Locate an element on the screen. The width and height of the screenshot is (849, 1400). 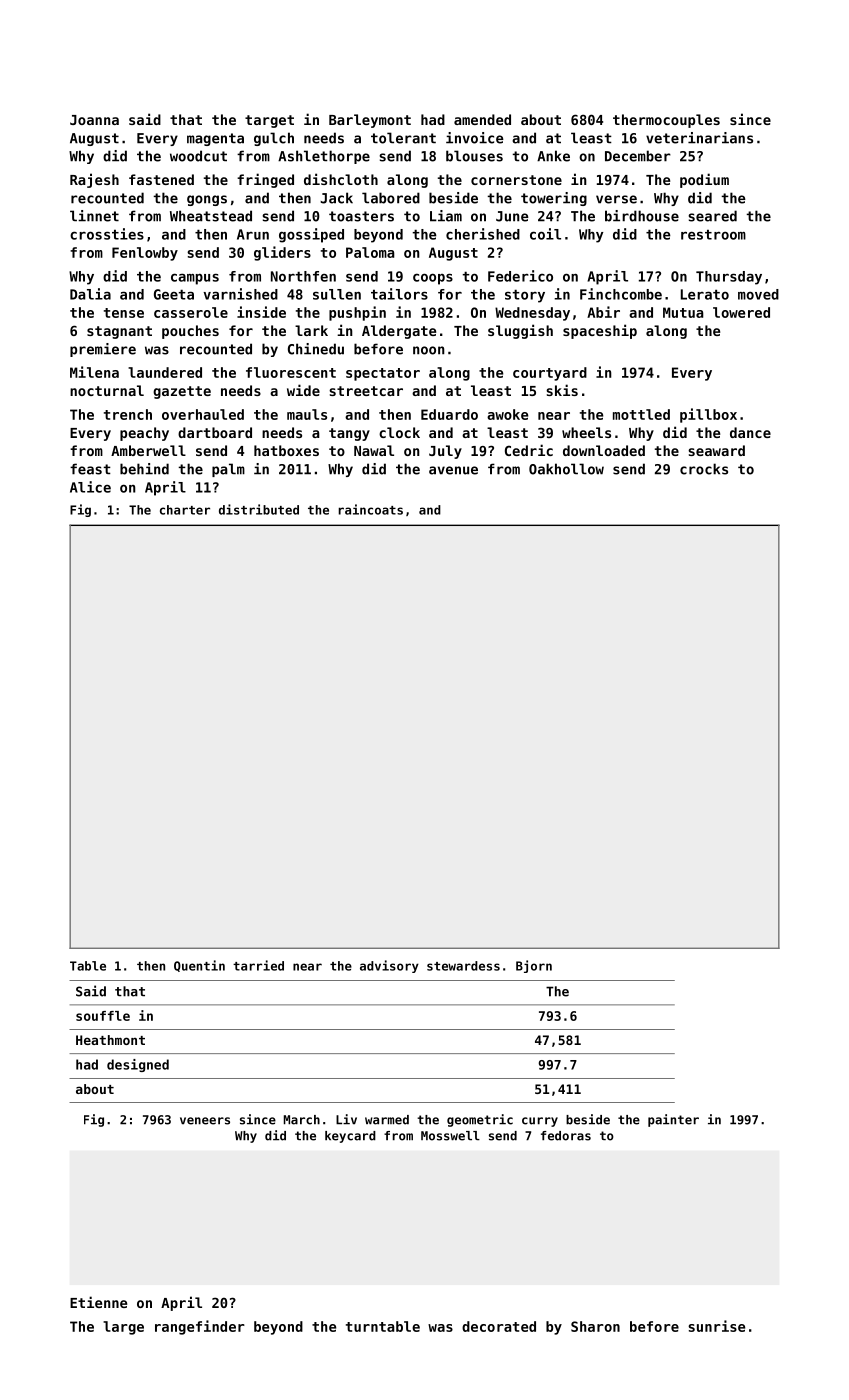
target is located at coordinates (269, 121).
